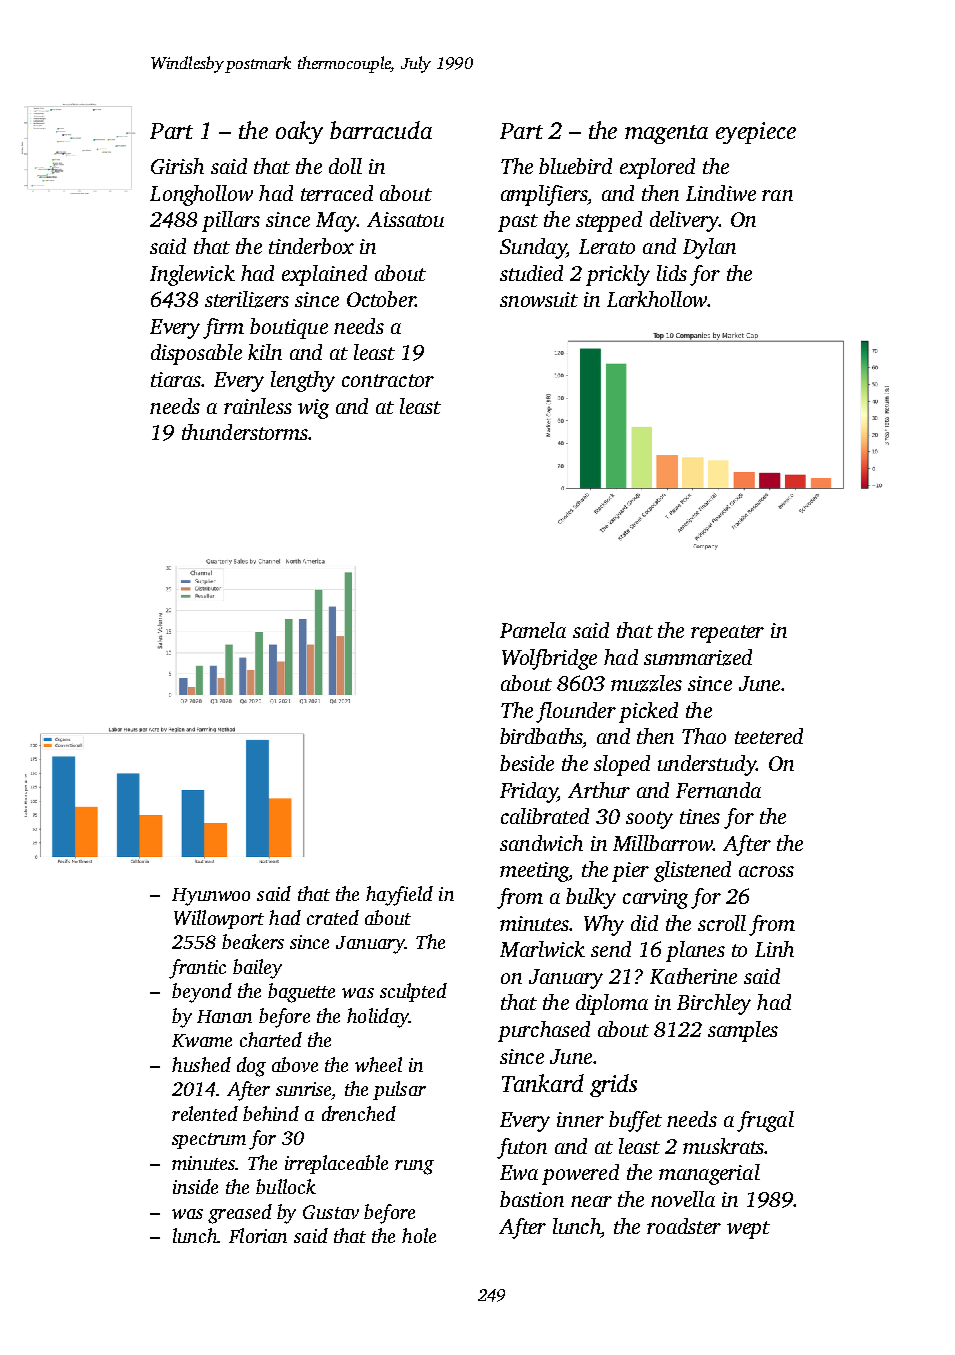 The width and height of the page is (955, 1355). What do you see at coordinates (756, 133) in the page?
I see `eyepiece` at bounding box center [756, 133].
